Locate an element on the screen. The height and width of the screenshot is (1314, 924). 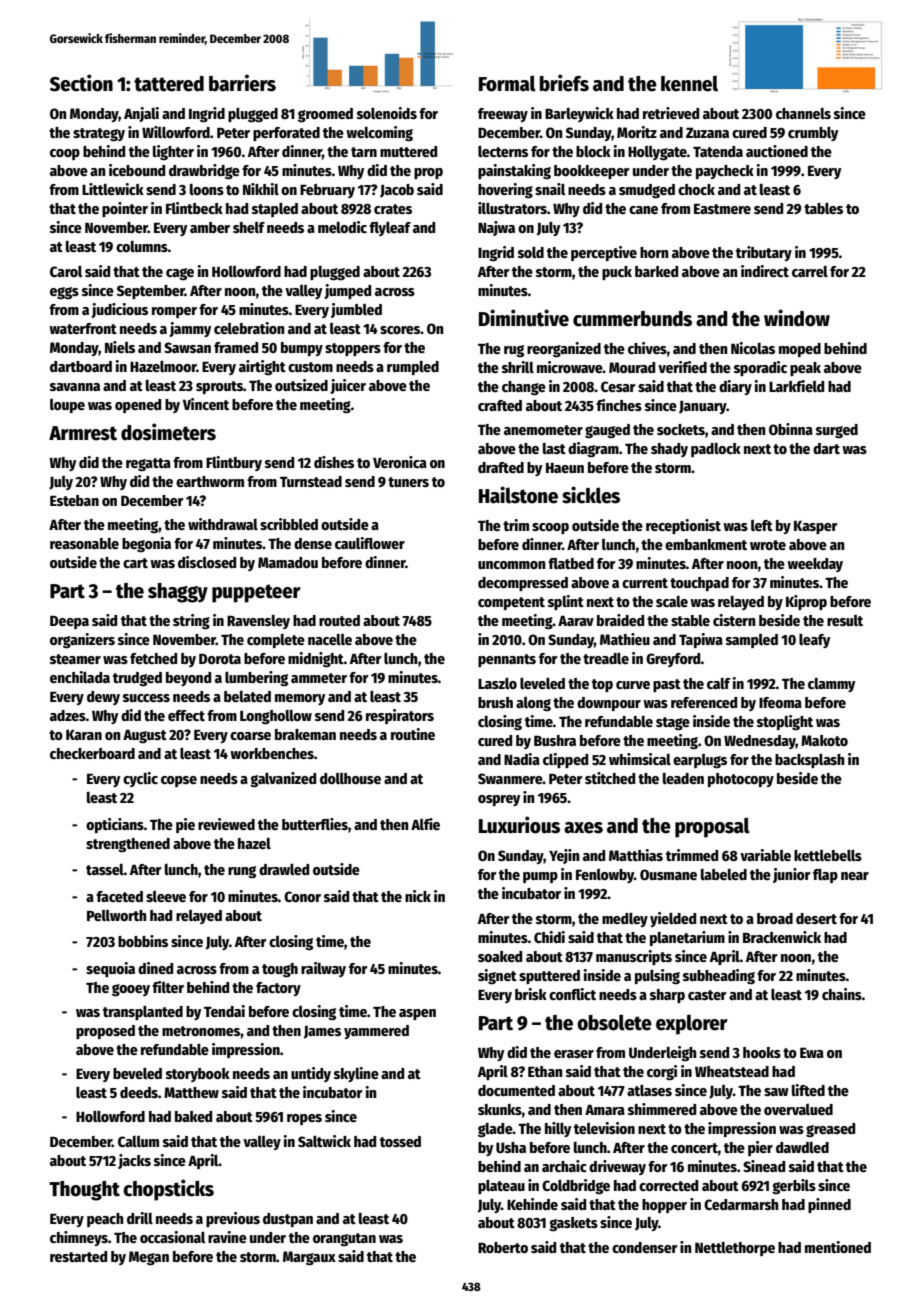
near is located at coordinates (855, 876).
